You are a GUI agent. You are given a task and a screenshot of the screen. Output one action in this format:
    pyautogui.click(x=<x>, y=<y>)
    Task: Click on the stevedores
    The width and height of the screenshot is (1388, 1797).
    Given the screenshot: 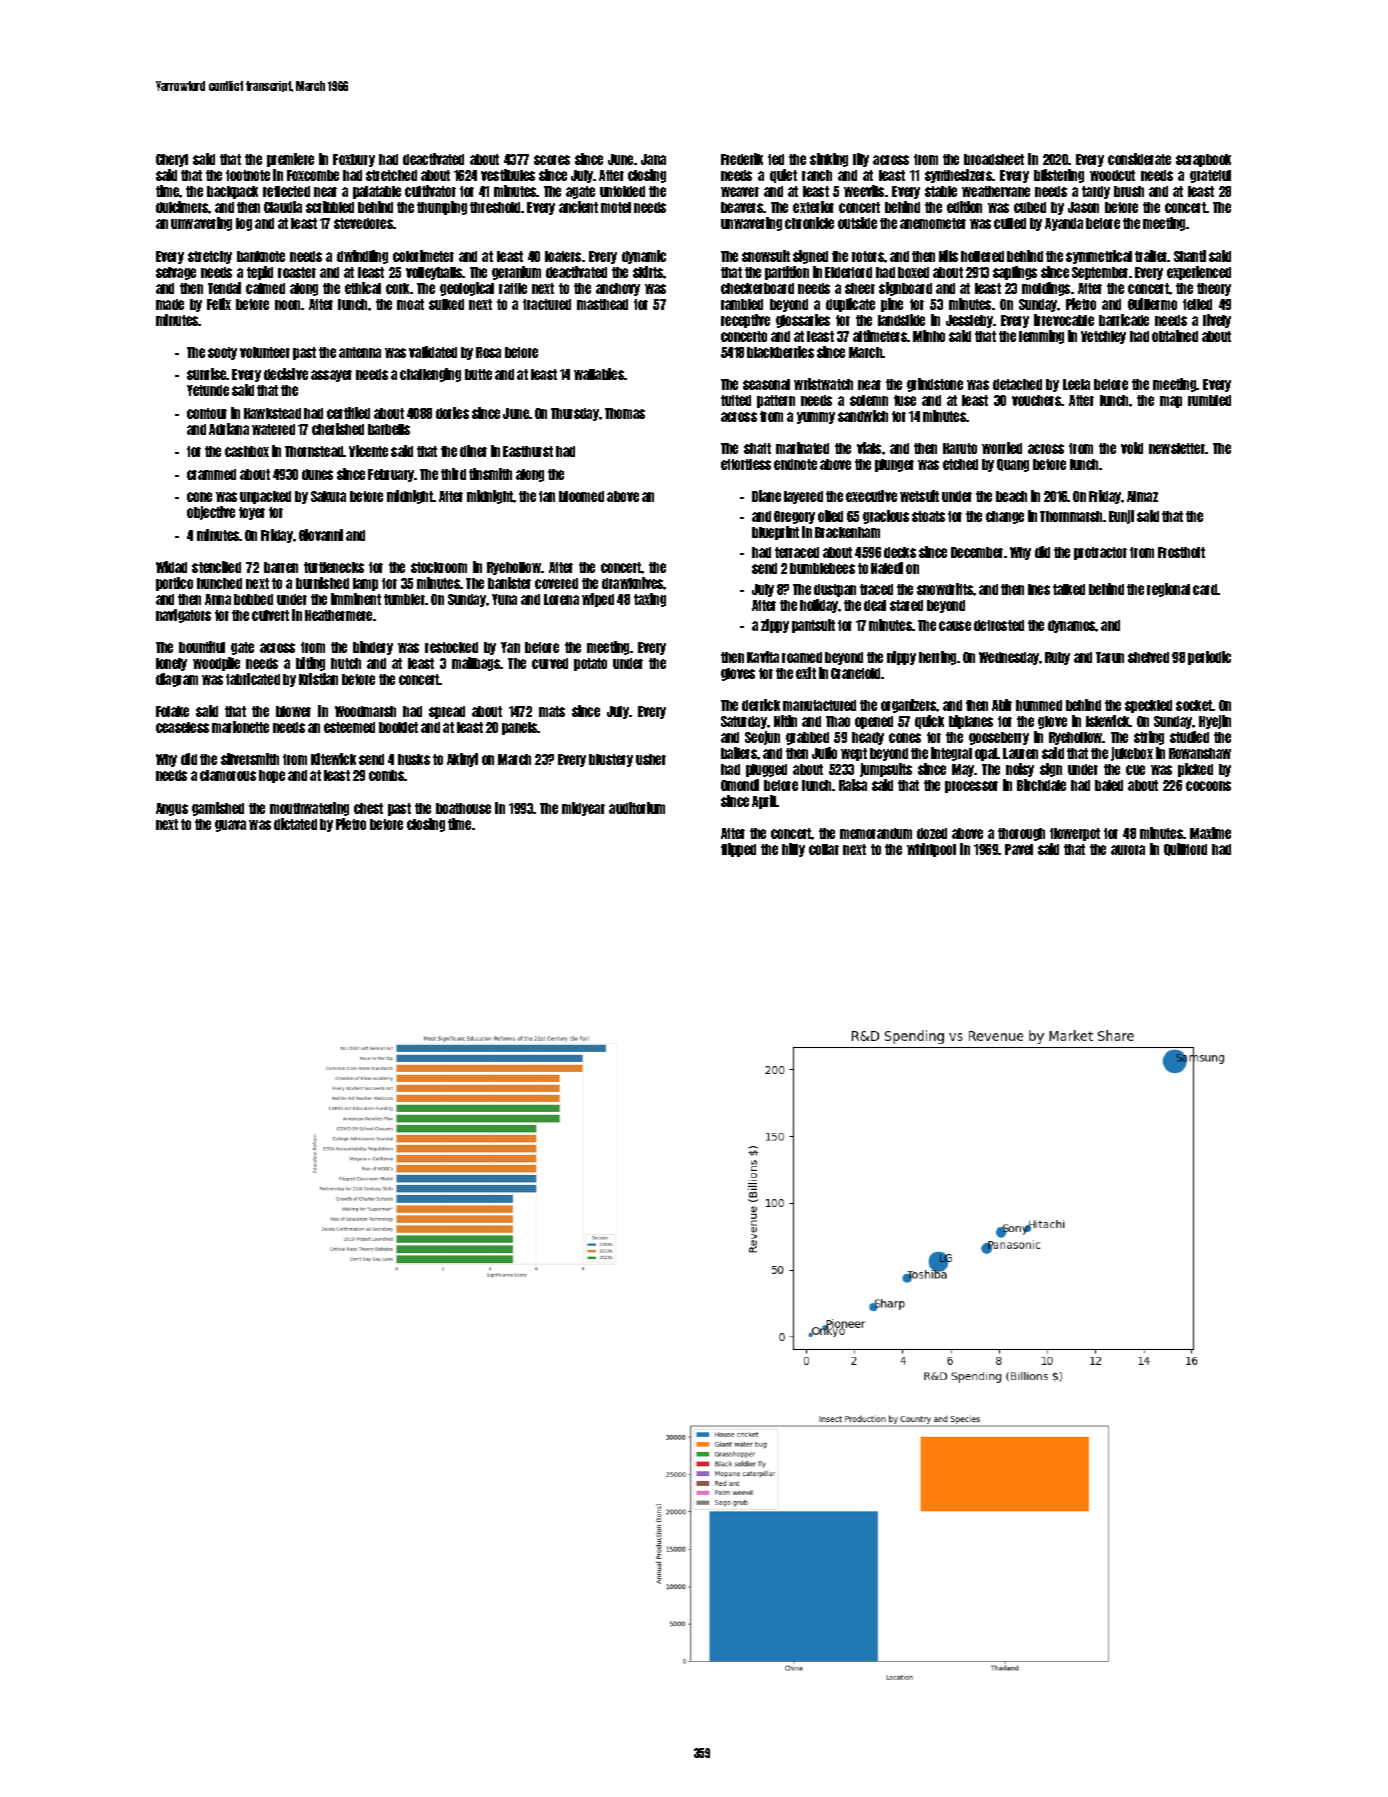 What is the action you would take?
    pyautogui.click(x=363, y=223)
